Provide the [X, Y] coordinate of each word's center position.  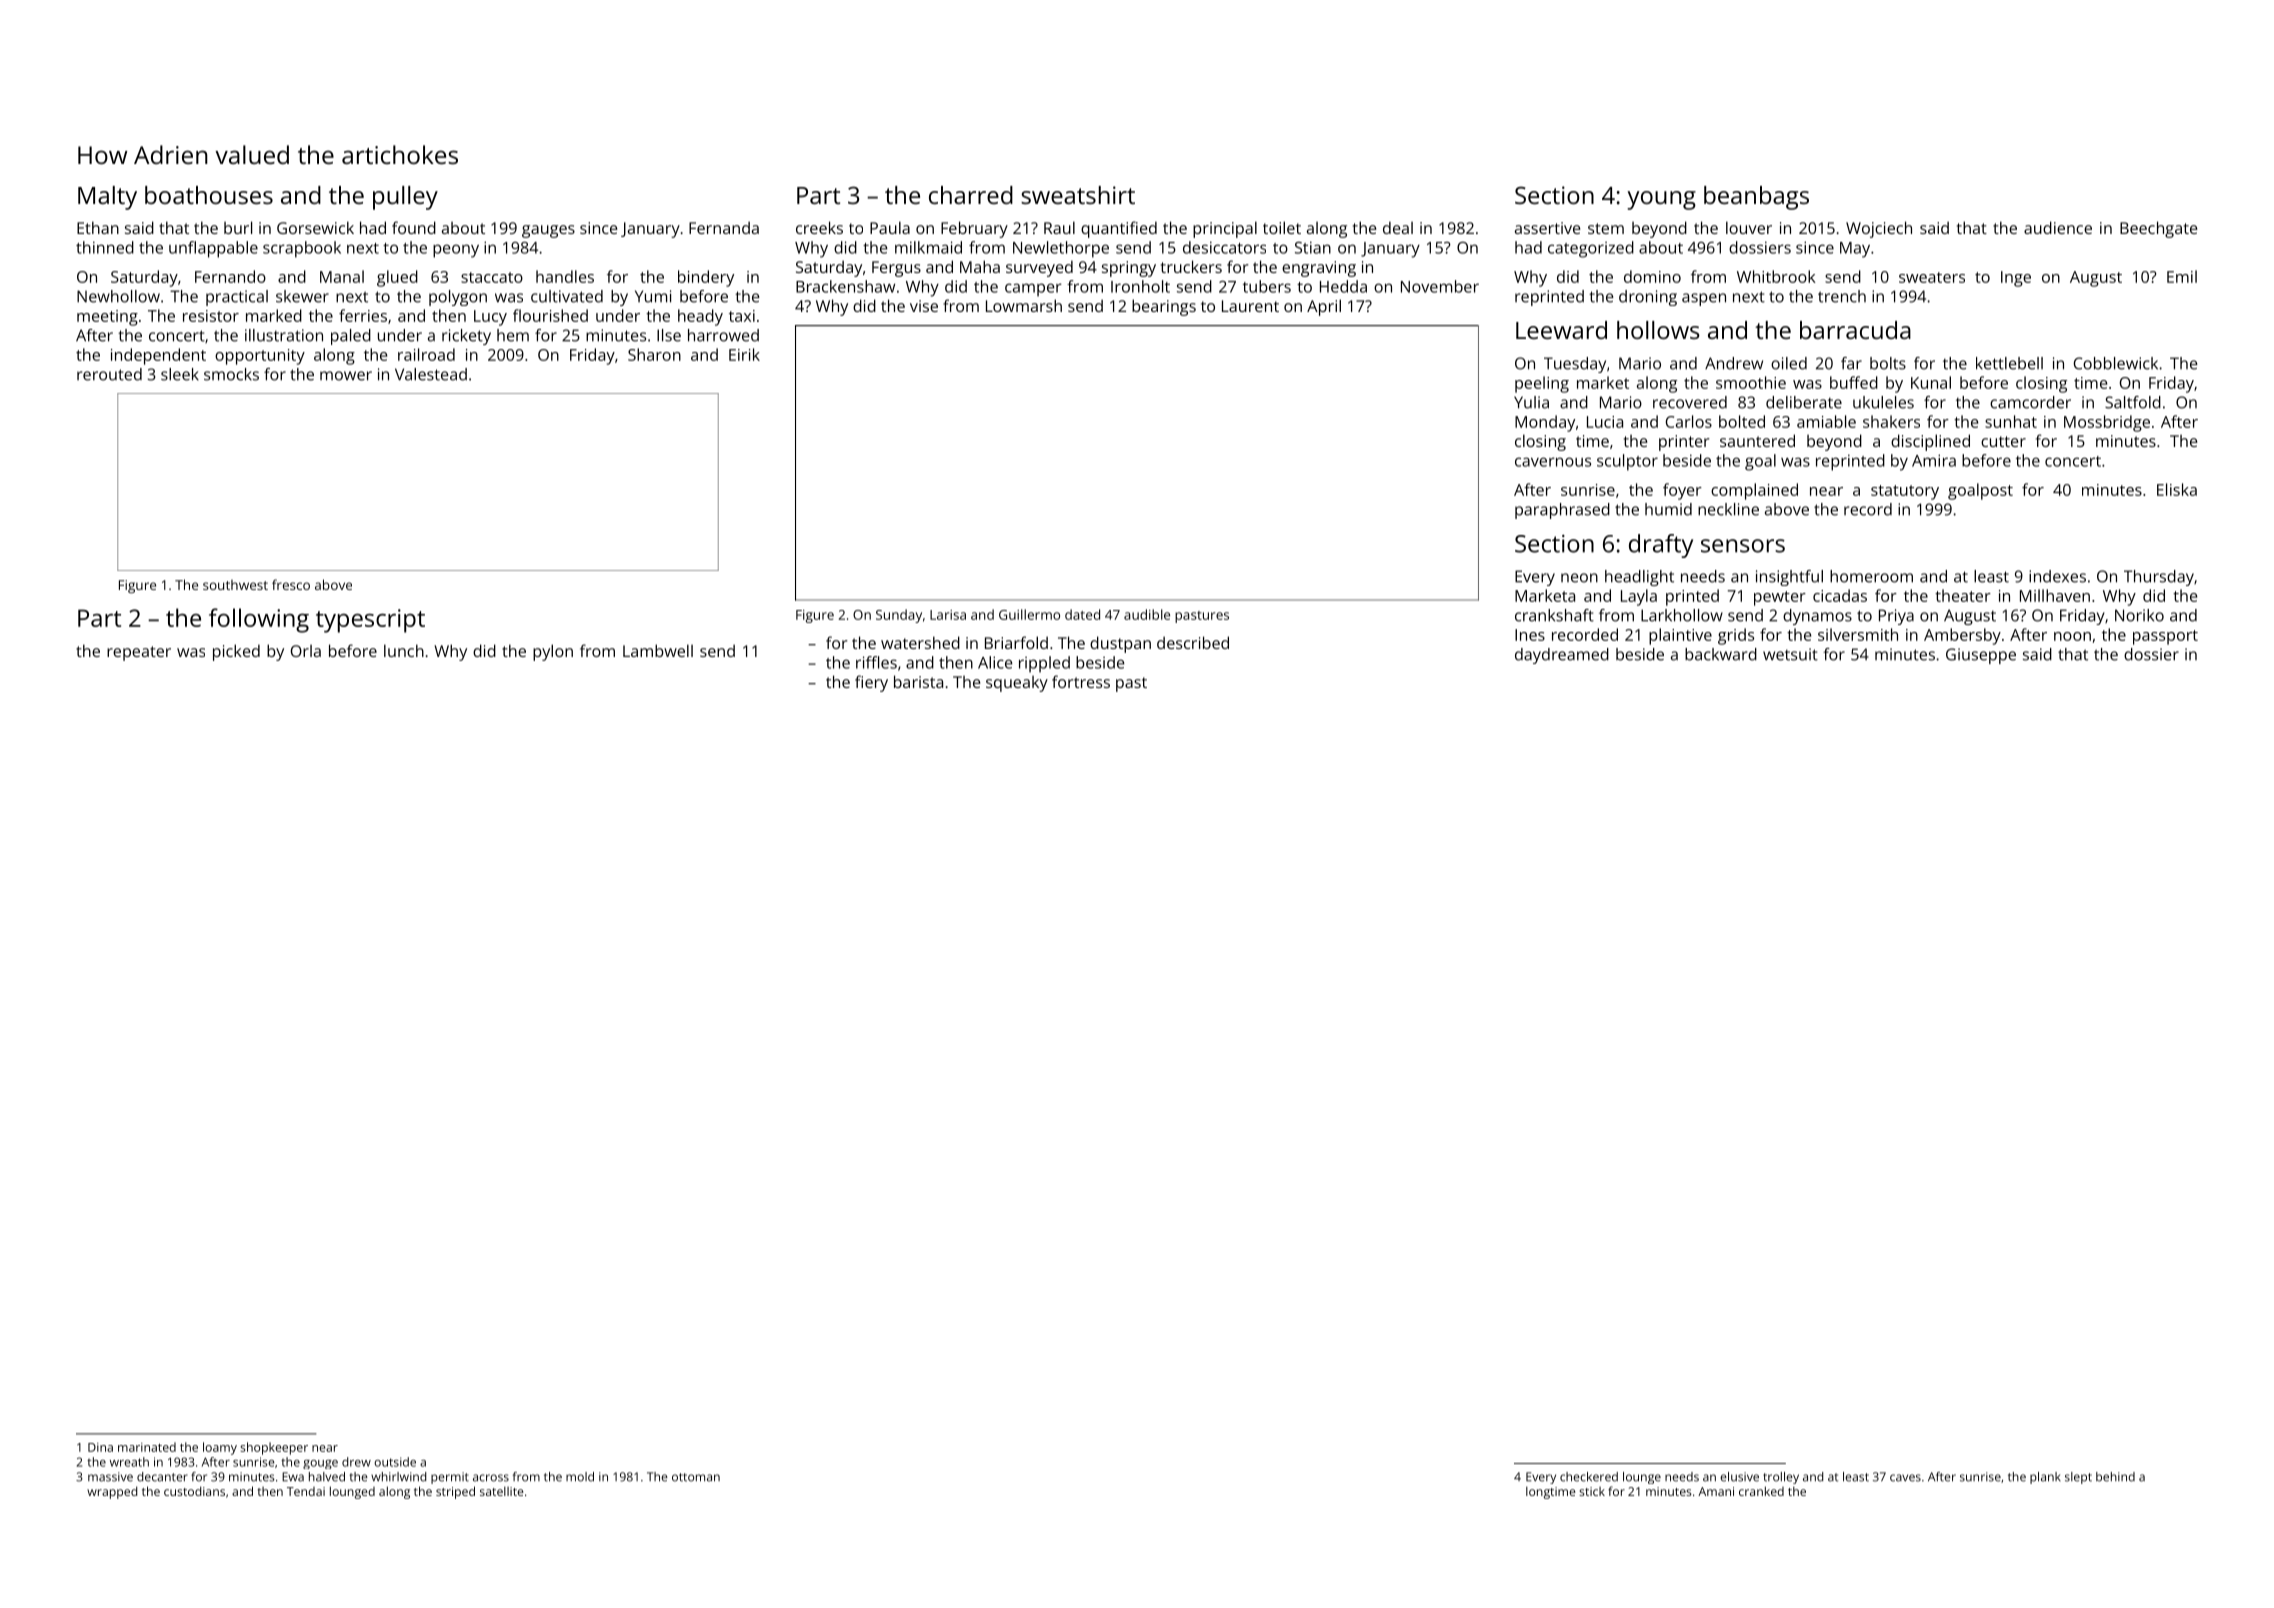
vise [924, 306]
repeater [139, 653]
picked [236, 652]
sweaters [1932, 277]
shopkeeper [274, 1448]
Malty [107, 198]
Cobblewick [2116, 363]
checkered [1589, 1477]
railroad [426, 354]
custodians [194, 1491]
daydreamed [1562, 656]
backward [1721, 654]
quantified [1119, 229]
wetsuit [1790, 654]
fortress [1081, 681]
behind [2115, 1477]
